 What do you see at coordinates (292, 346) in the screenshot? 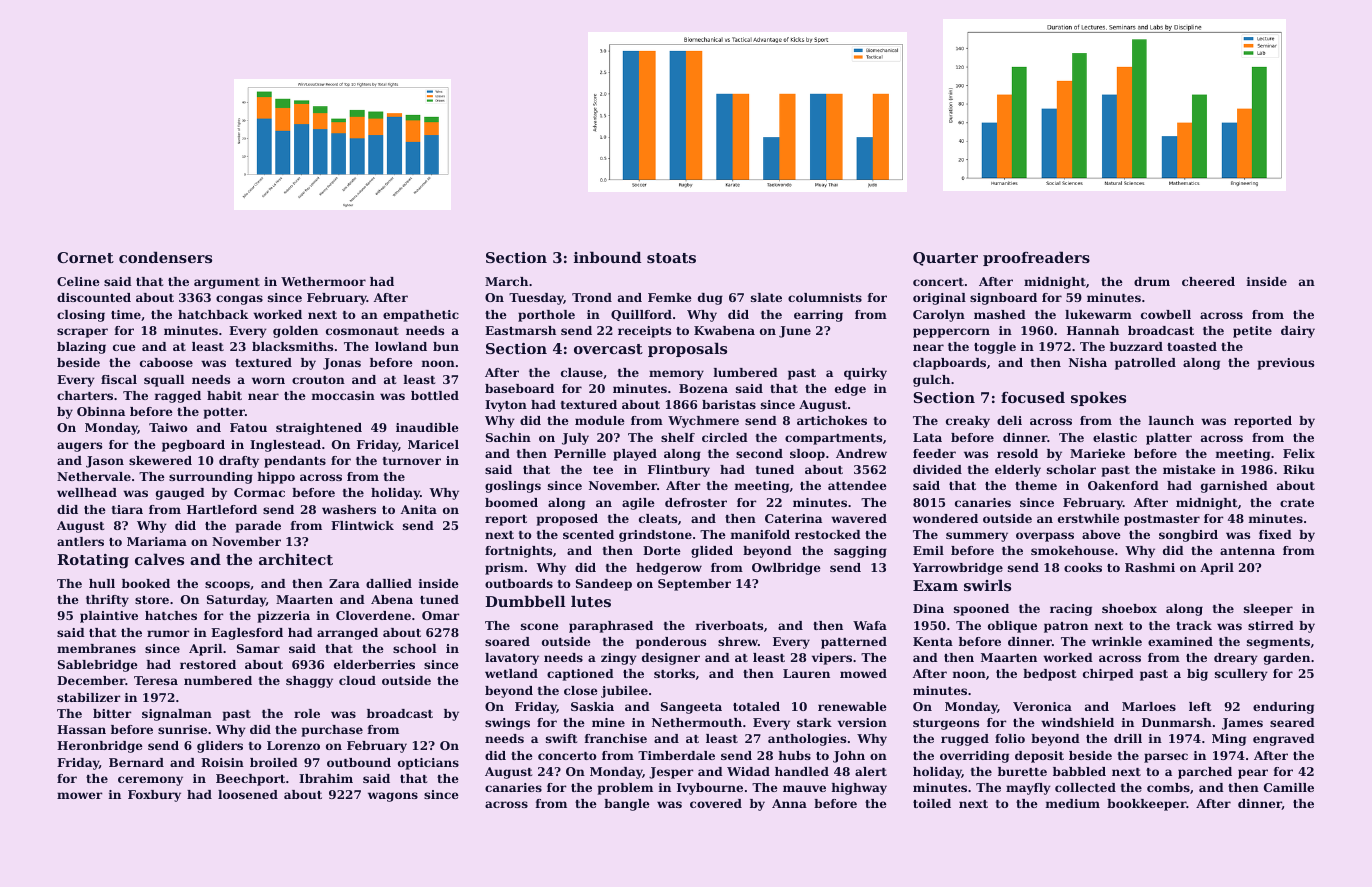
I see `blacksmiths` at bounding box center [292, 346].
